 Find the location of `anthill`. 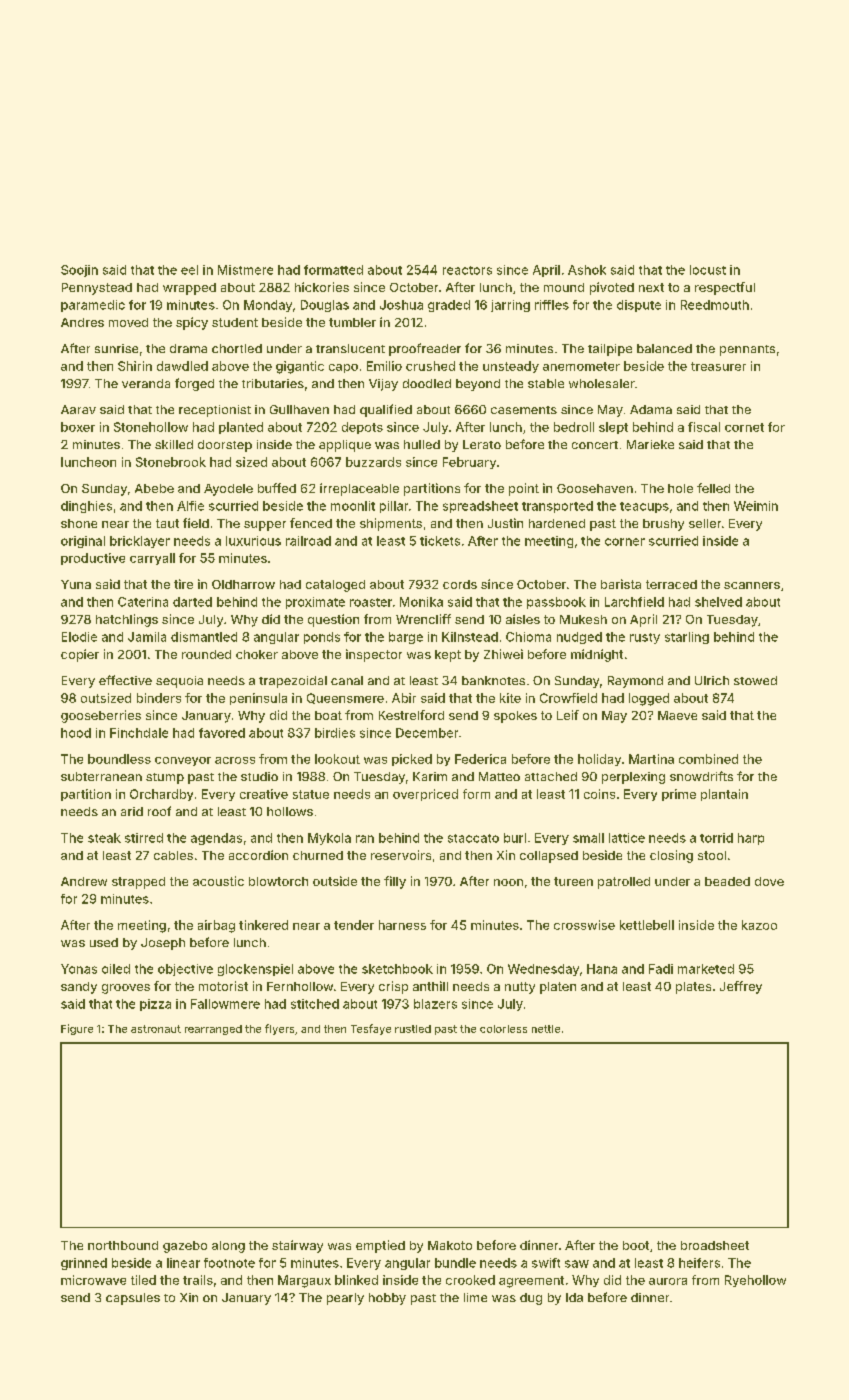

anthill is located at coordinates (430, 986).
